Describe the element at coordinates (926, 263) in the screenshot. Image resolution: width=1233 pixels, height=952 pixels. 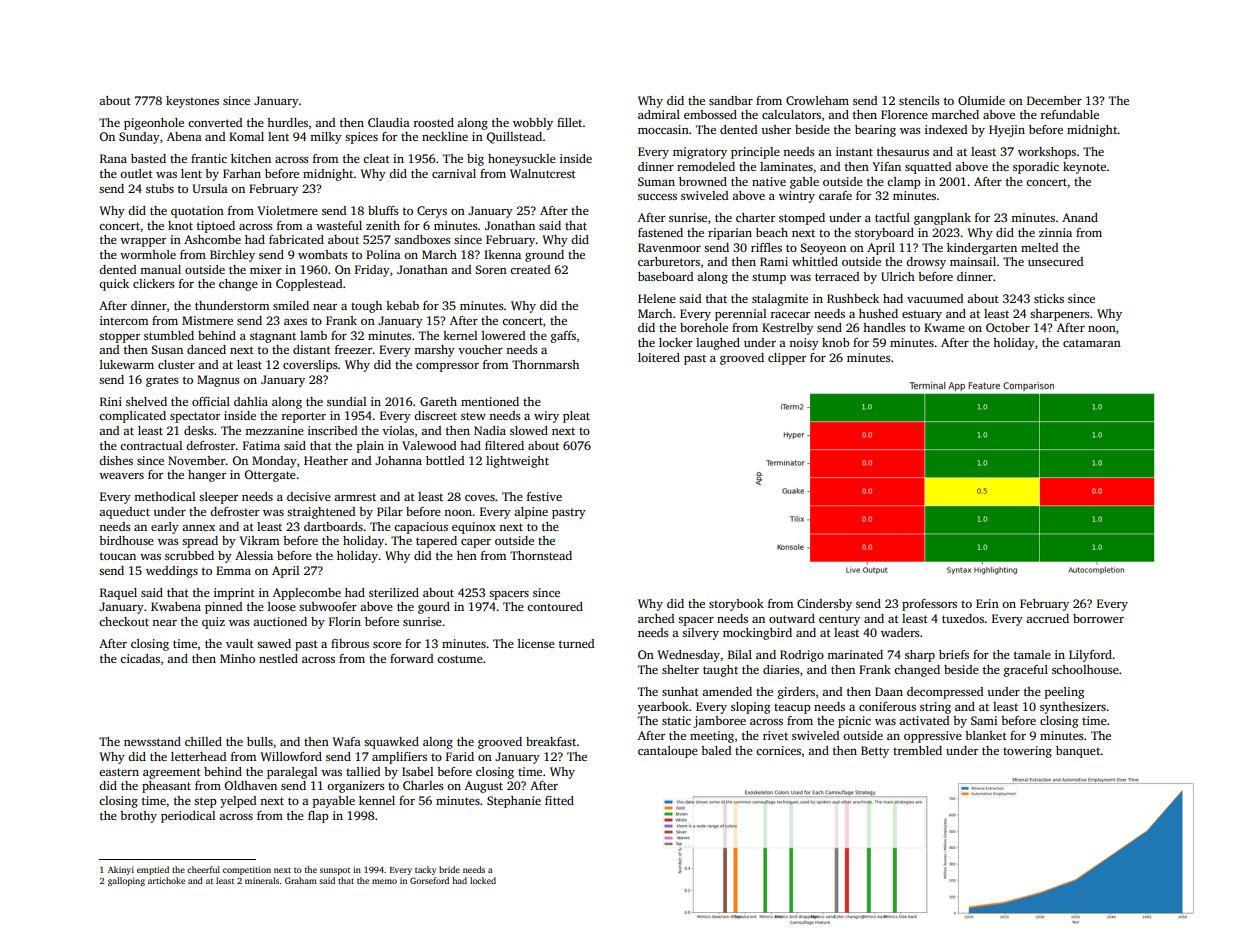
I see `drowsy` at that location.
